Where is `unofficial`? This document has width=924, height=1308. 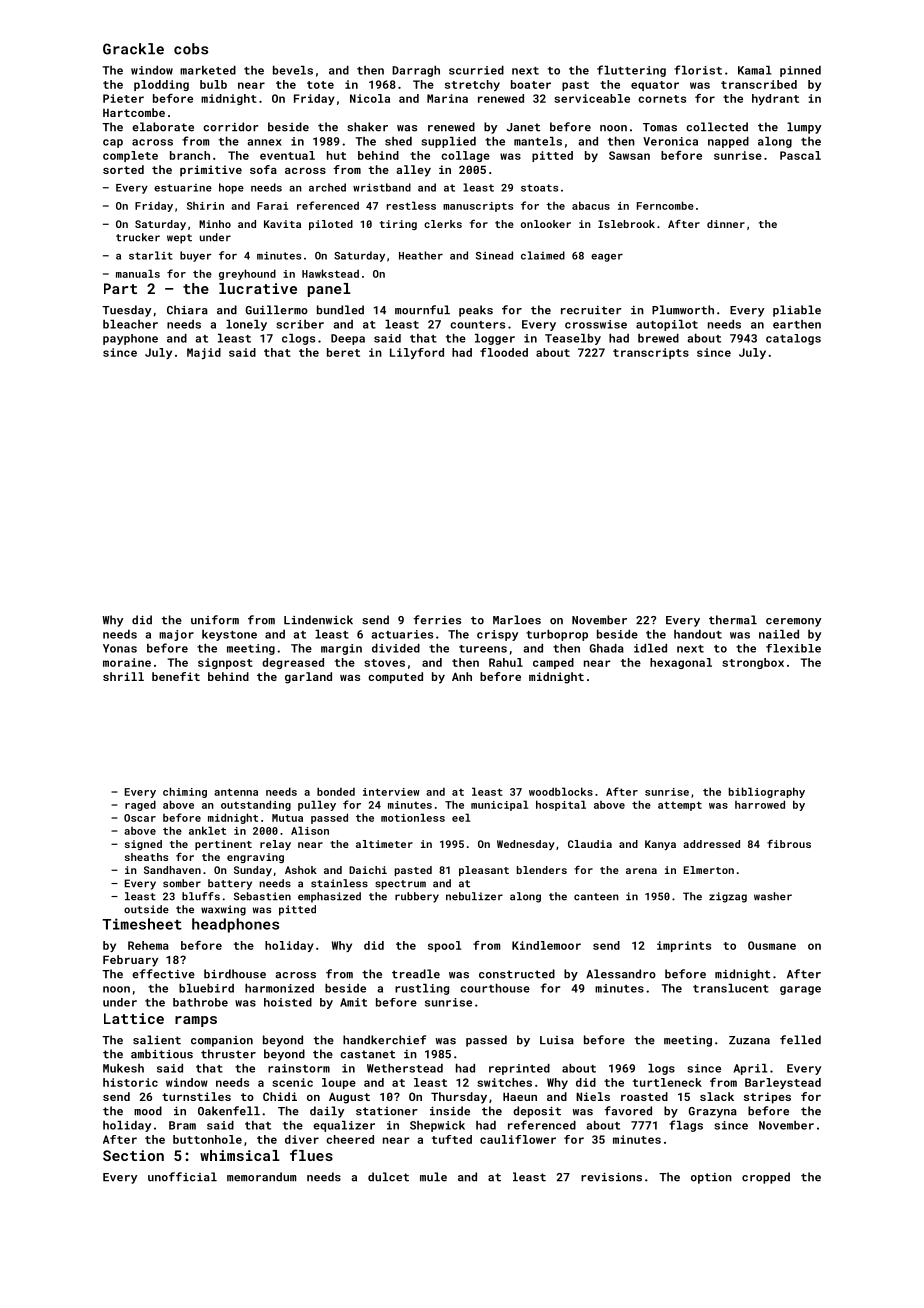
unofficial is located at coordinates (182, 1177).
